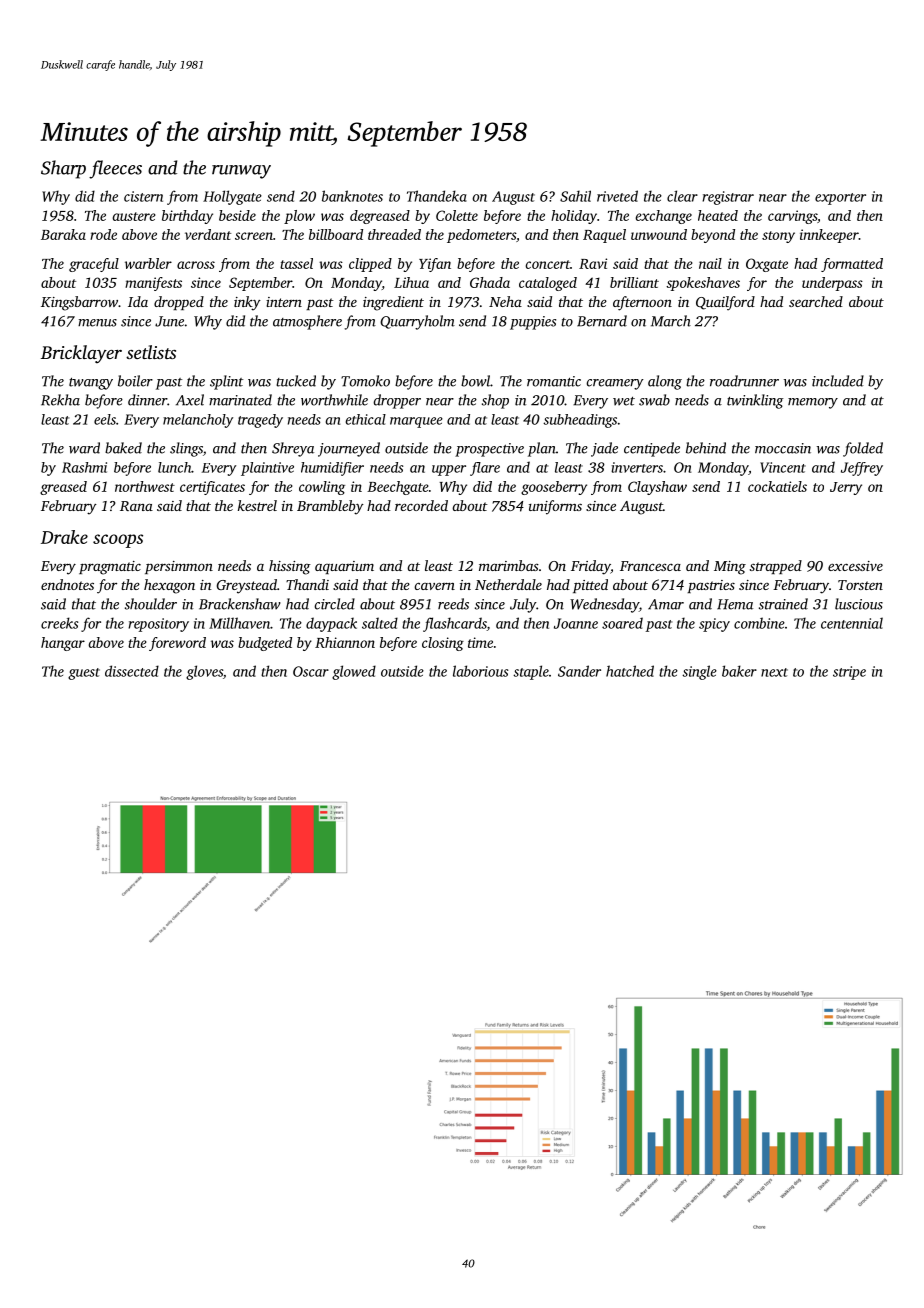 The height and width of the page is (1308, 924). What do you see at coordinates (624, 401) in the page?
I see `wet` at bounding box center [624, 401].
